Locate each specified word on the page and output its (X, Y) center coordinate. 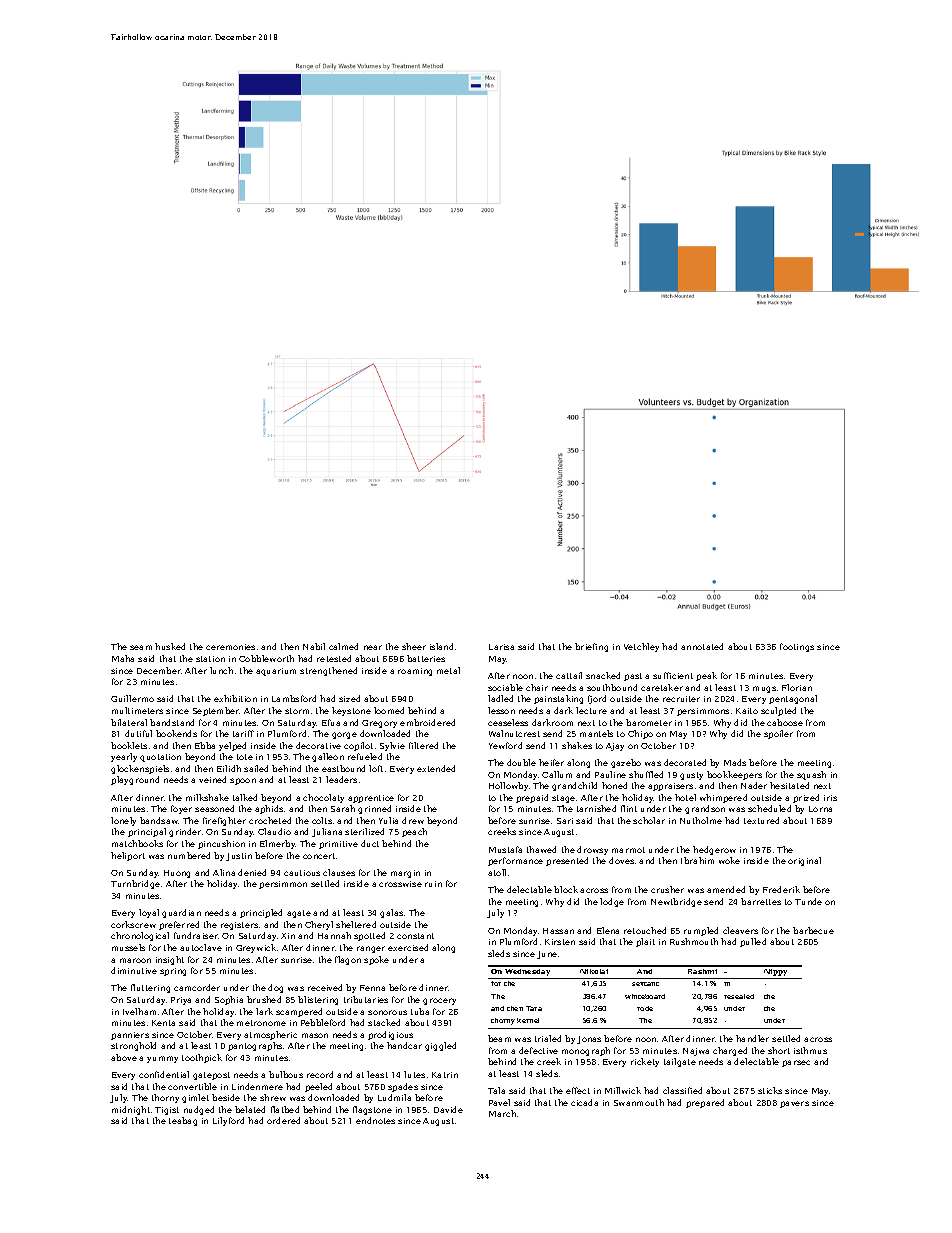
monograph (586, 1051)
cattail (569, 675)
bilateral (129, 722)
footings (797, 647)
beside (226, 1097)
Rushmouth (694, 941)
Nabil (314, 646)
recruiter (681, 699)
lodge (612, 902)
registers (239, 926)
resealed (739, 996)
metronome (261, 1023)
